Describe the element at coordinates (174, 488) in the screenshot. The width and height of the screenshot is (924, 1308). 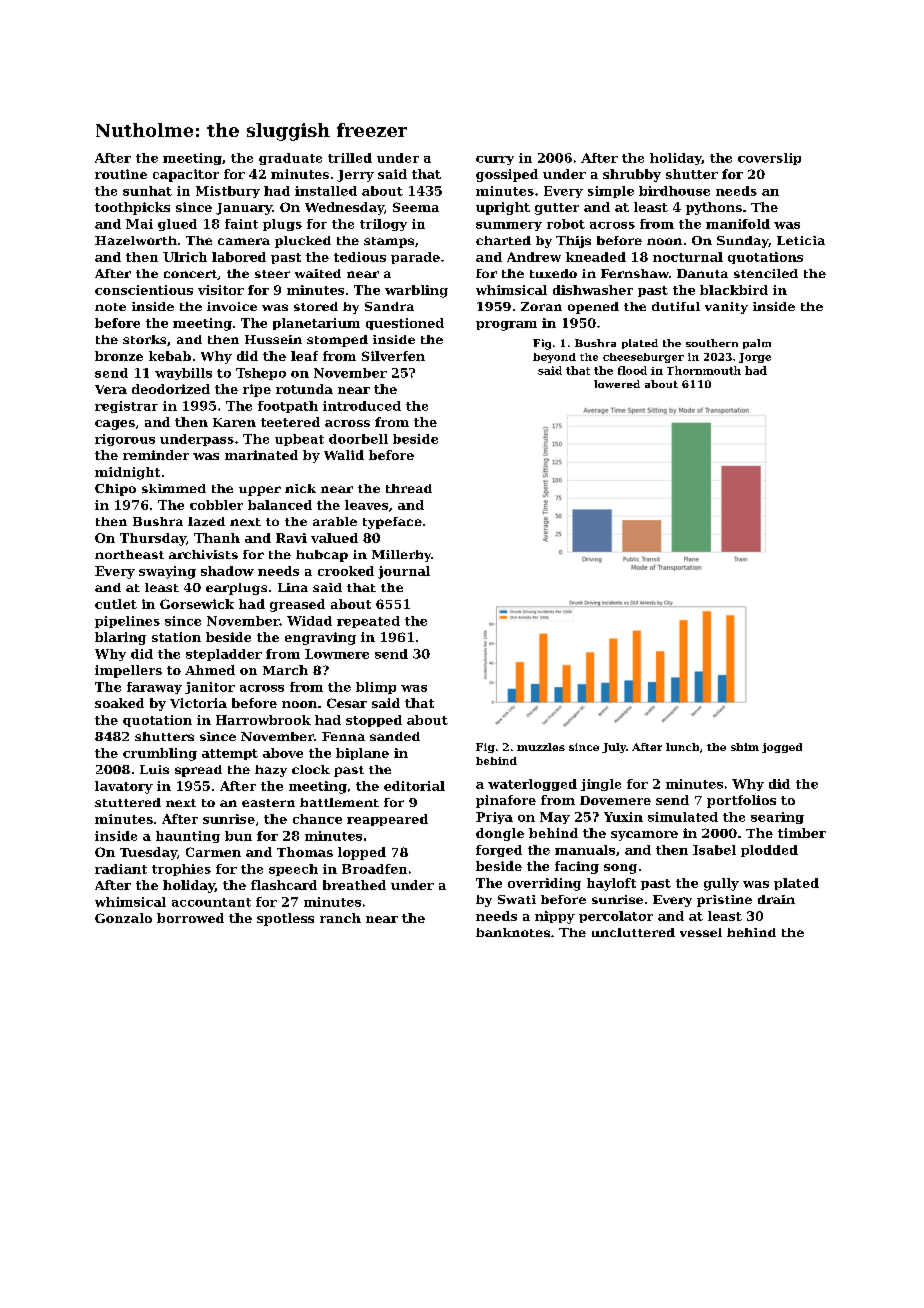
I see `skimmed` at that location.
